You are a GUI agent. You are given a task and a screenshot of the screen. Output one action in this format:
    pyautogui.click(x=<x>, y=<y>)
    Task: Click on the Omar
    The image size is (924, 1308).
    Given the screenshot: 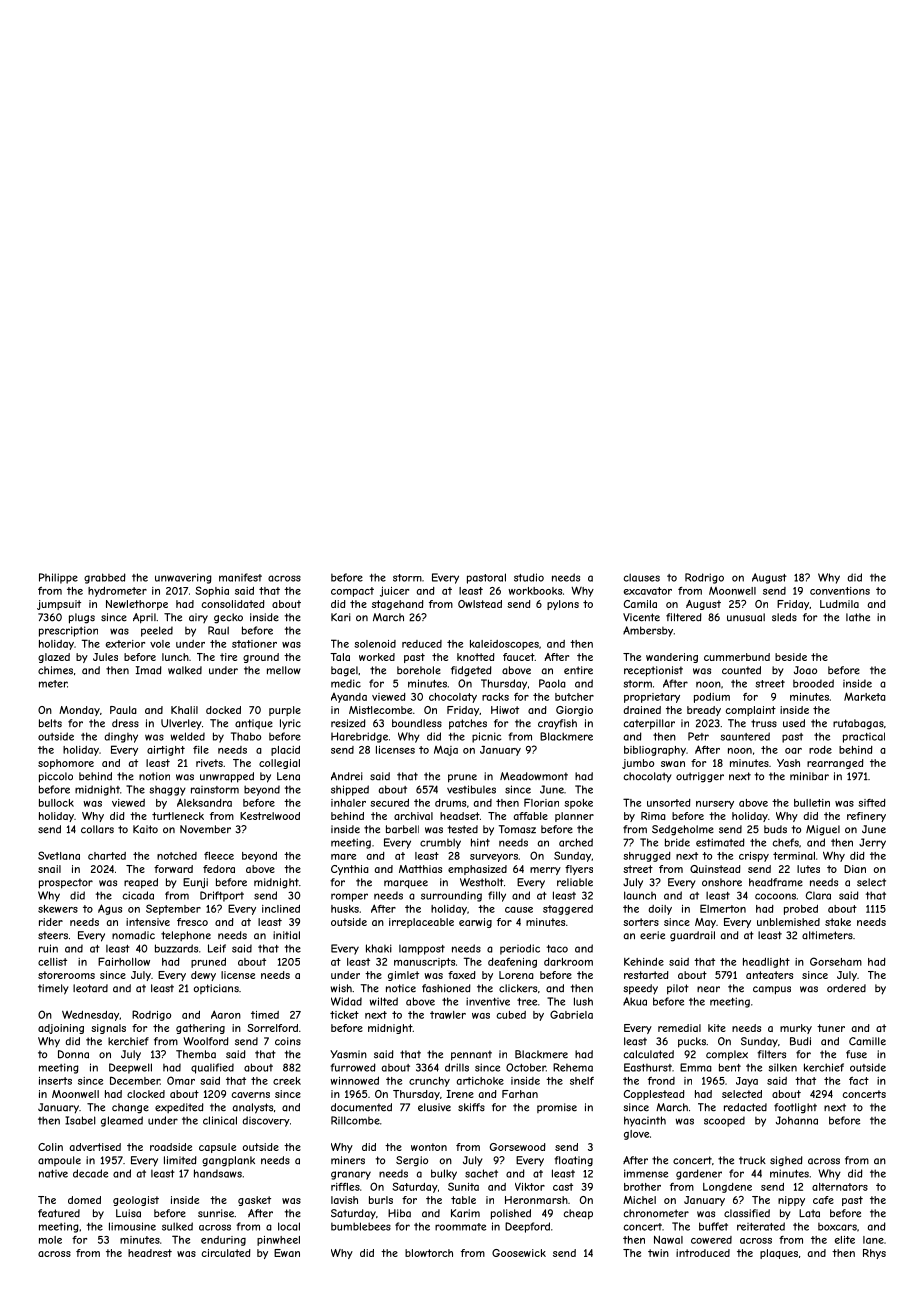 What is the action you would take?
    pyautogui.click(x=181, y=1080)
